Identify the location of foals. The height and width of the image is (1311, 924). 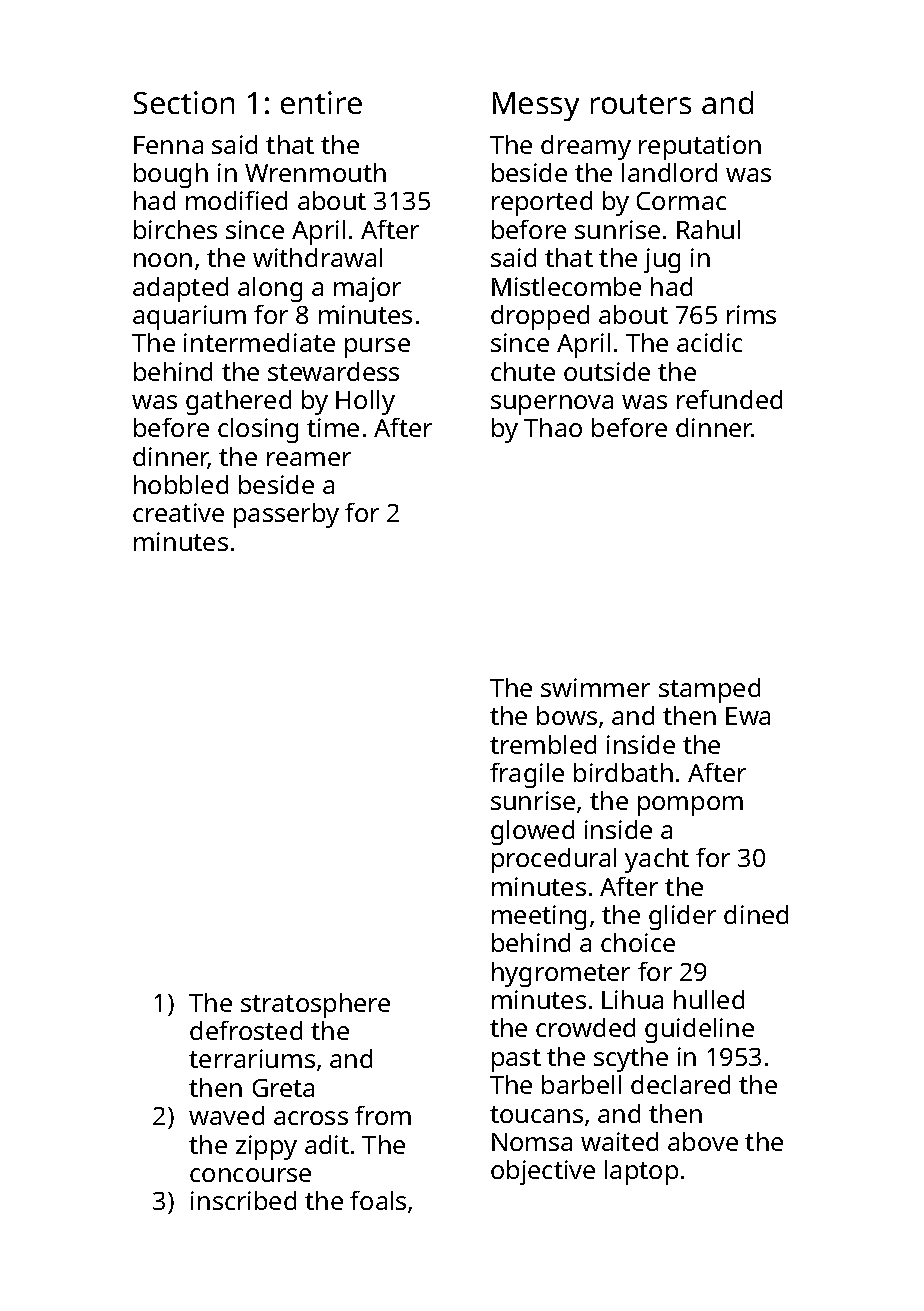
(378, 1200).
